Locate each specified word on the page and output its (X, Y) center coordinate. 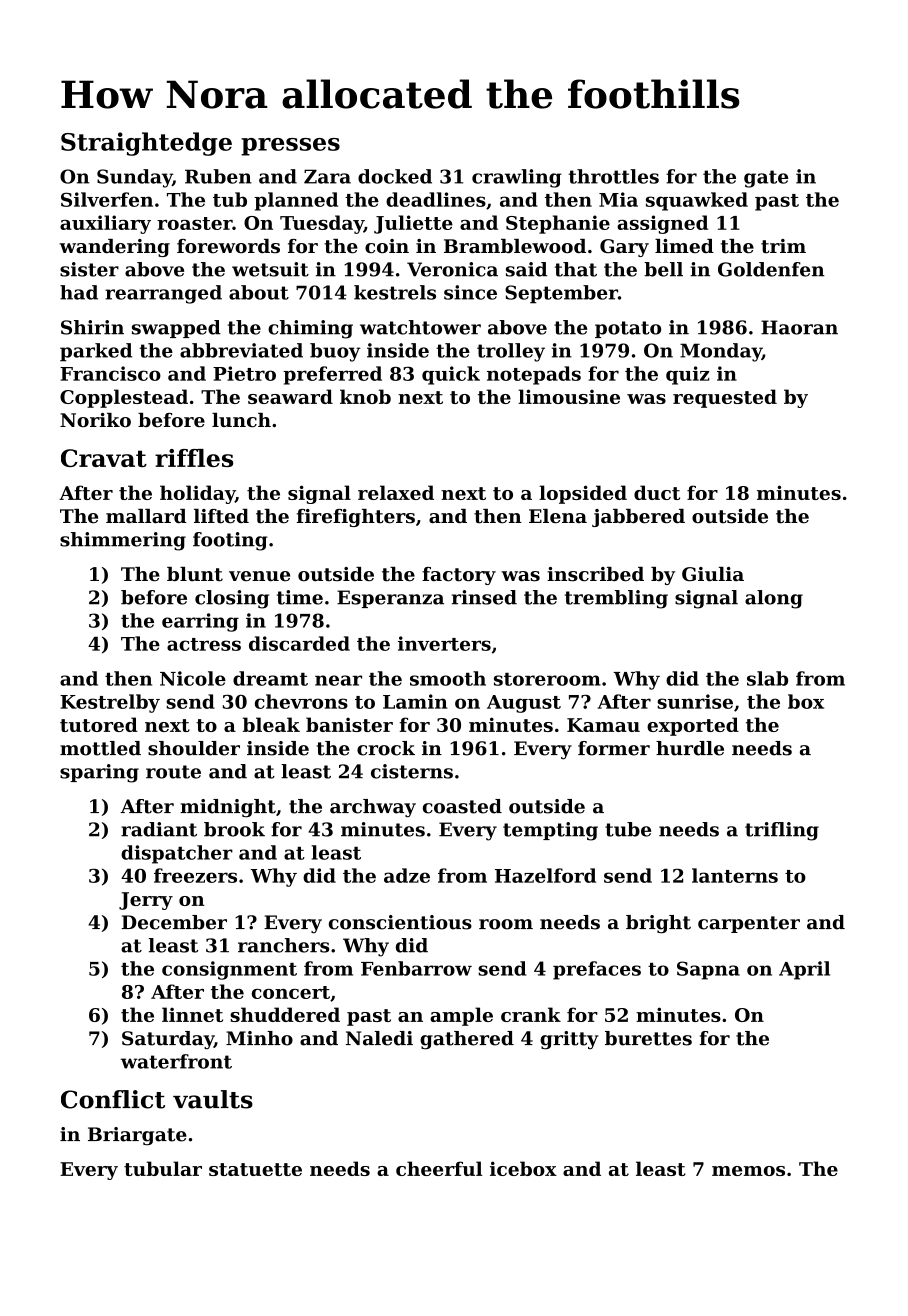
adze (407, 875)
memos (748, 1171)
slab (767, 678)
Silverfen (107, 199)
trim (783, 246)
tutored (99, 724)
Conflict (113, 1099)
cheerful (439, 1168)
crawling (517, 178)
